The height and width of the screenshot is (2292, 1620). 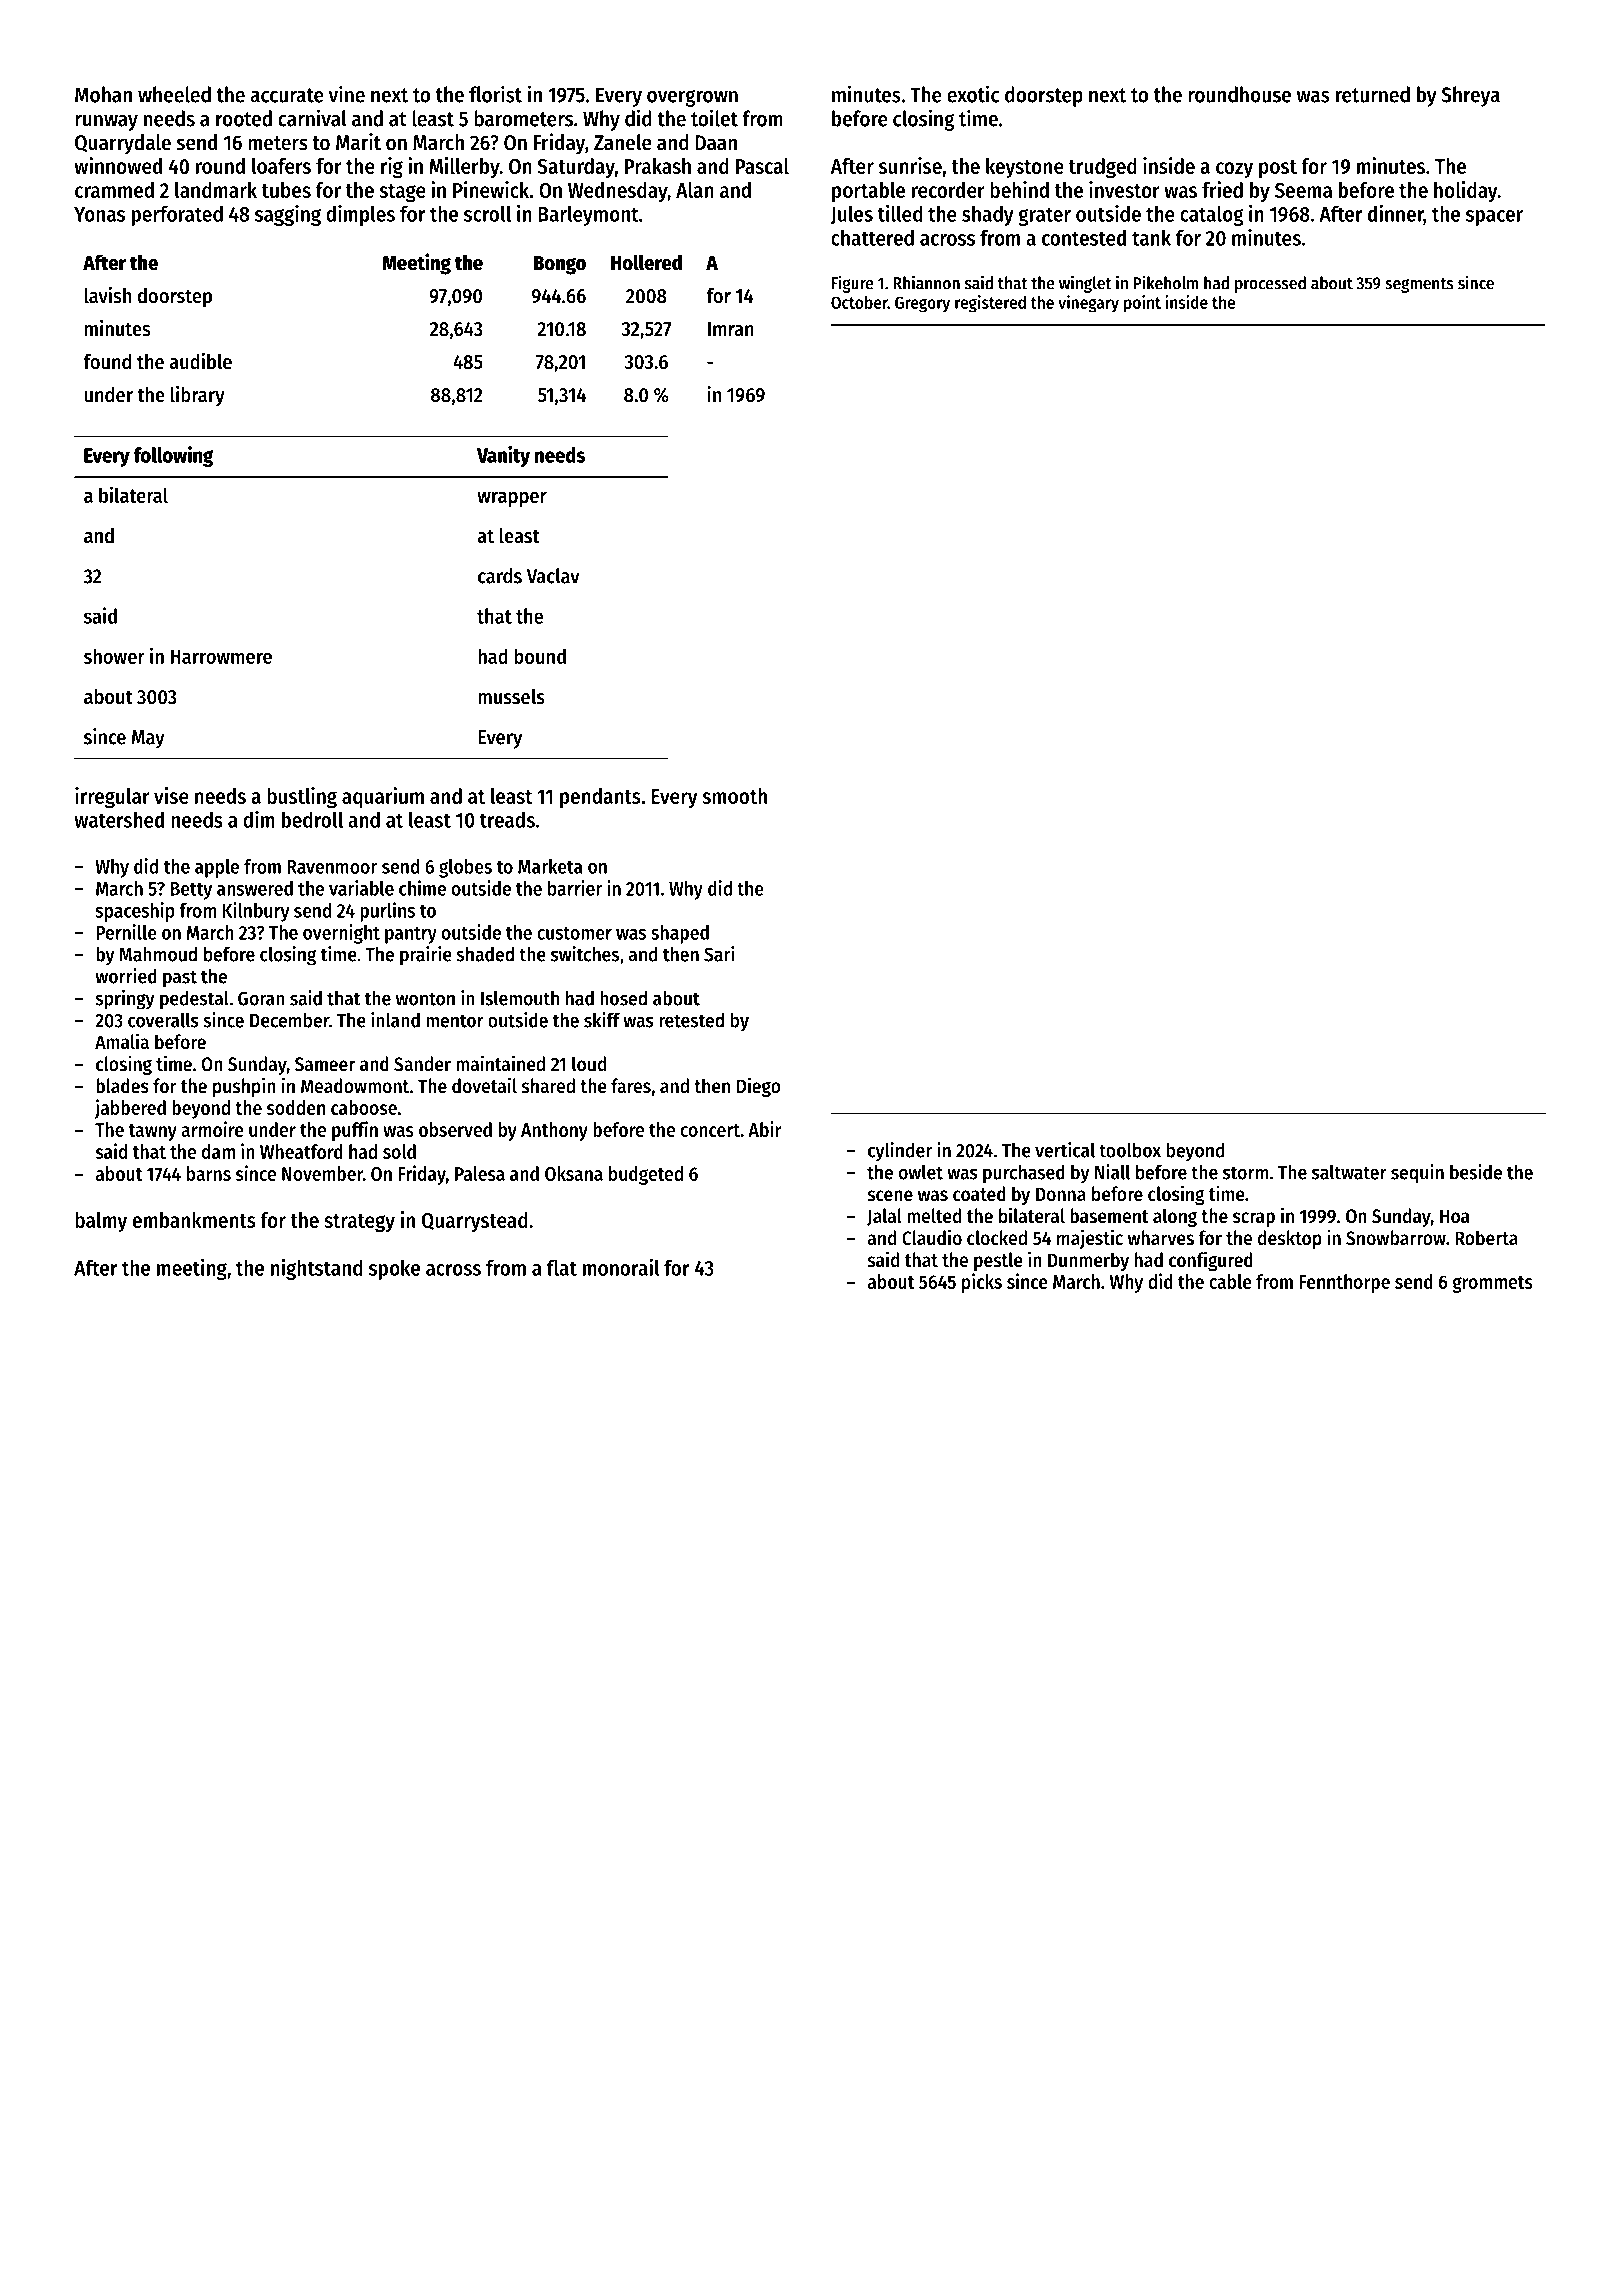 I want to click on shower, so click(x=114, y=656).
